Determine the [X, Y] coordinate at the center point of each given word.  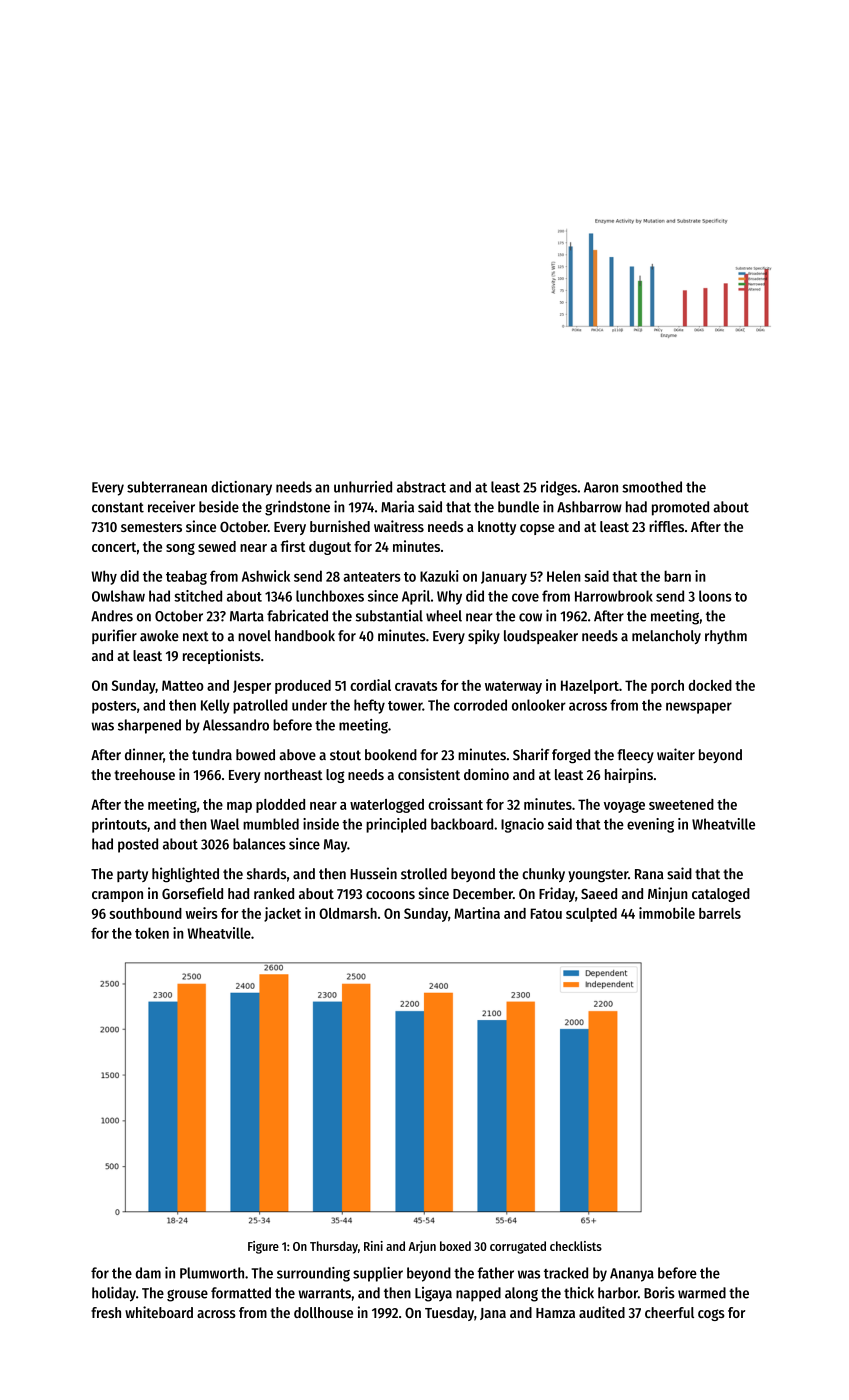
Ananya [632, 1275]
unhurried [363, 487]
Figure [263, 1247]
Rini [373, 1246]
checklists [576, 1246]
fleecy [635, 756]
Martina [477, 913]
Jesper [252, 687]
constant [118, 507]
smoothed [652, 487]
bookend [391, 755]
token [152, 933]
